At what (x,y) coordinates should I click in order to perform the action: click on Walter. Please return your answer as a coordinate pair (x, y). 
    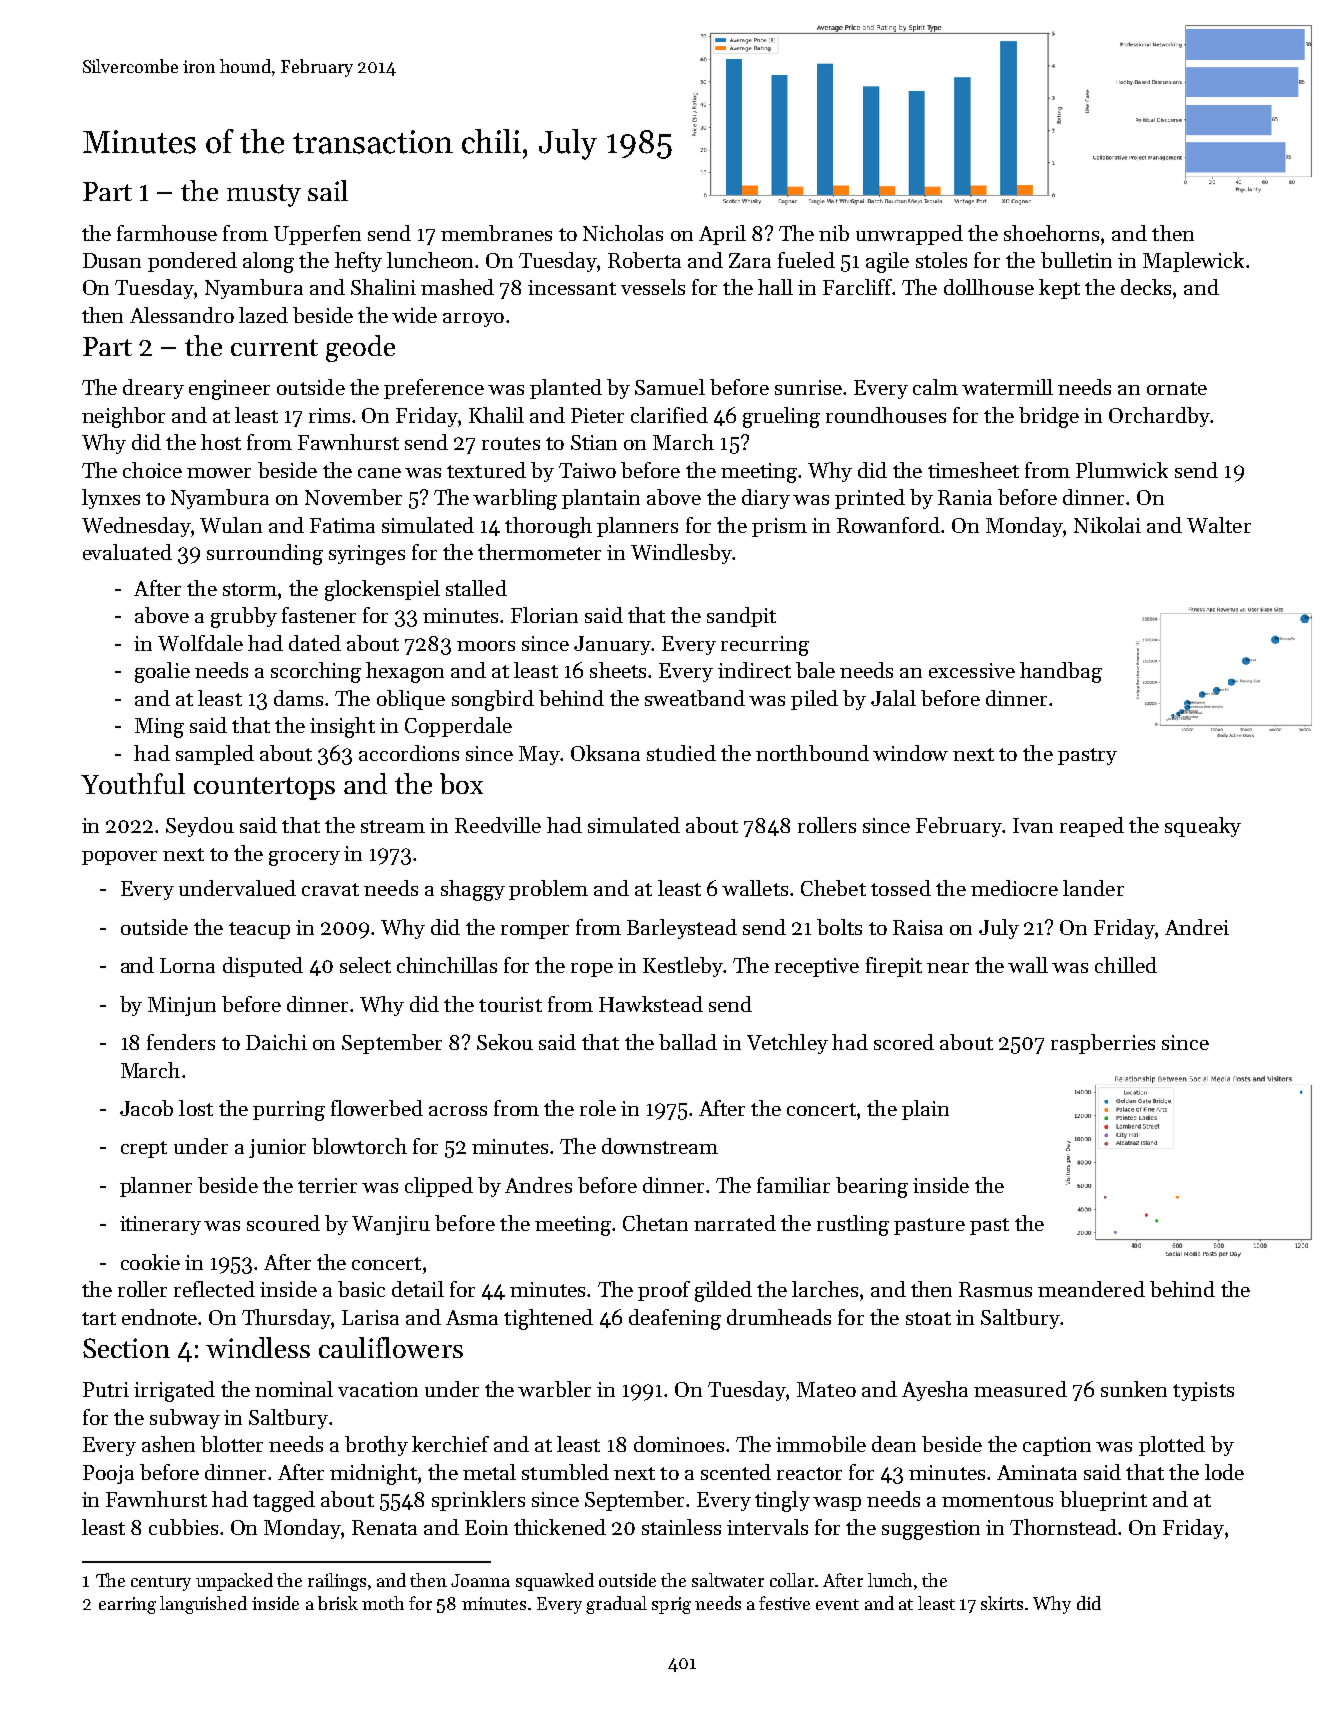
    Looking at the image, I should click on (1219, 525).
